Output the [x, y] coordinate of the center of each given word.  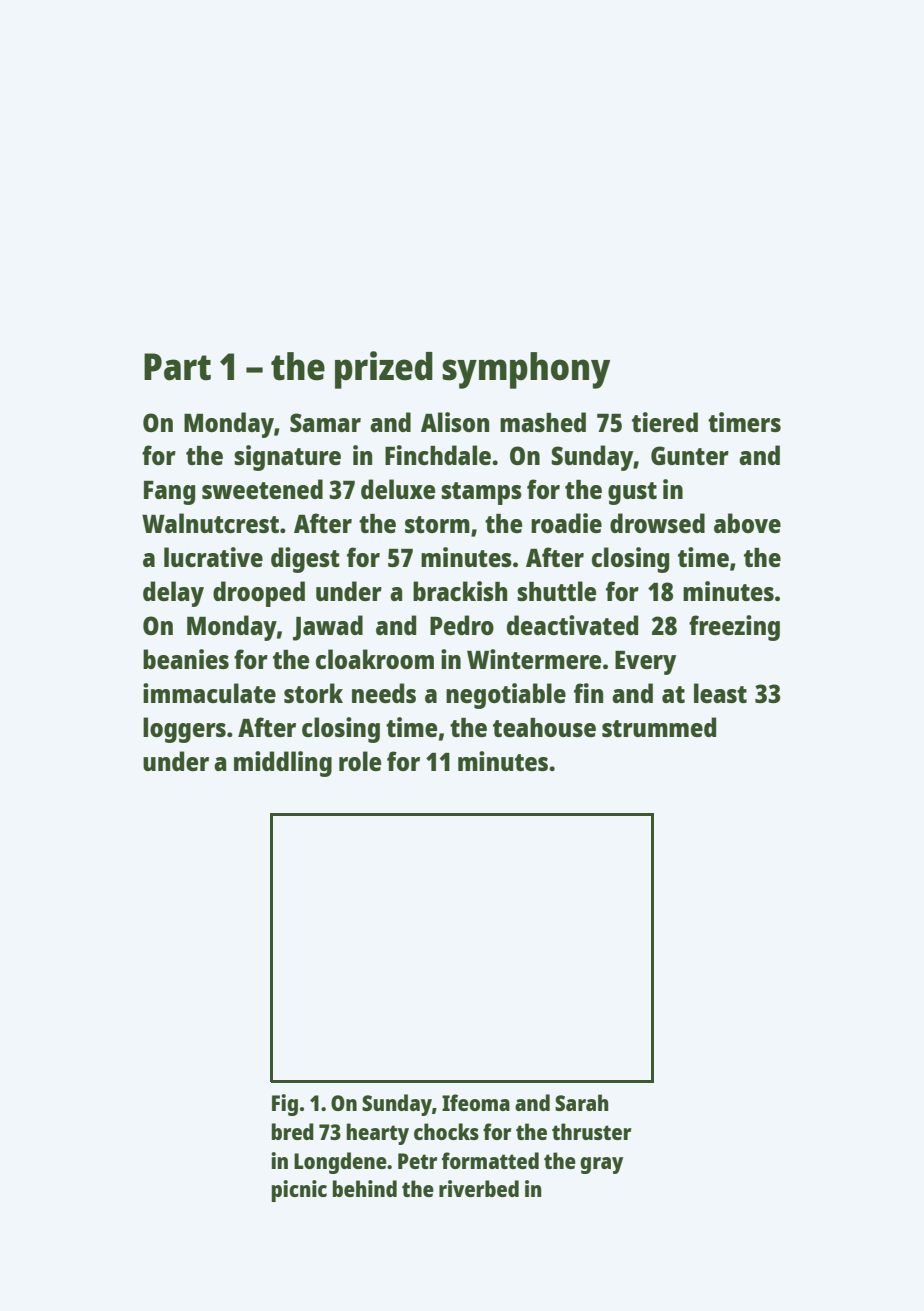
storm [437, 524]
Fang [169, 493]
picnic [299, 1191]
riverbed [479, 1188]
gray [601, 1165]
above [747, 523]
